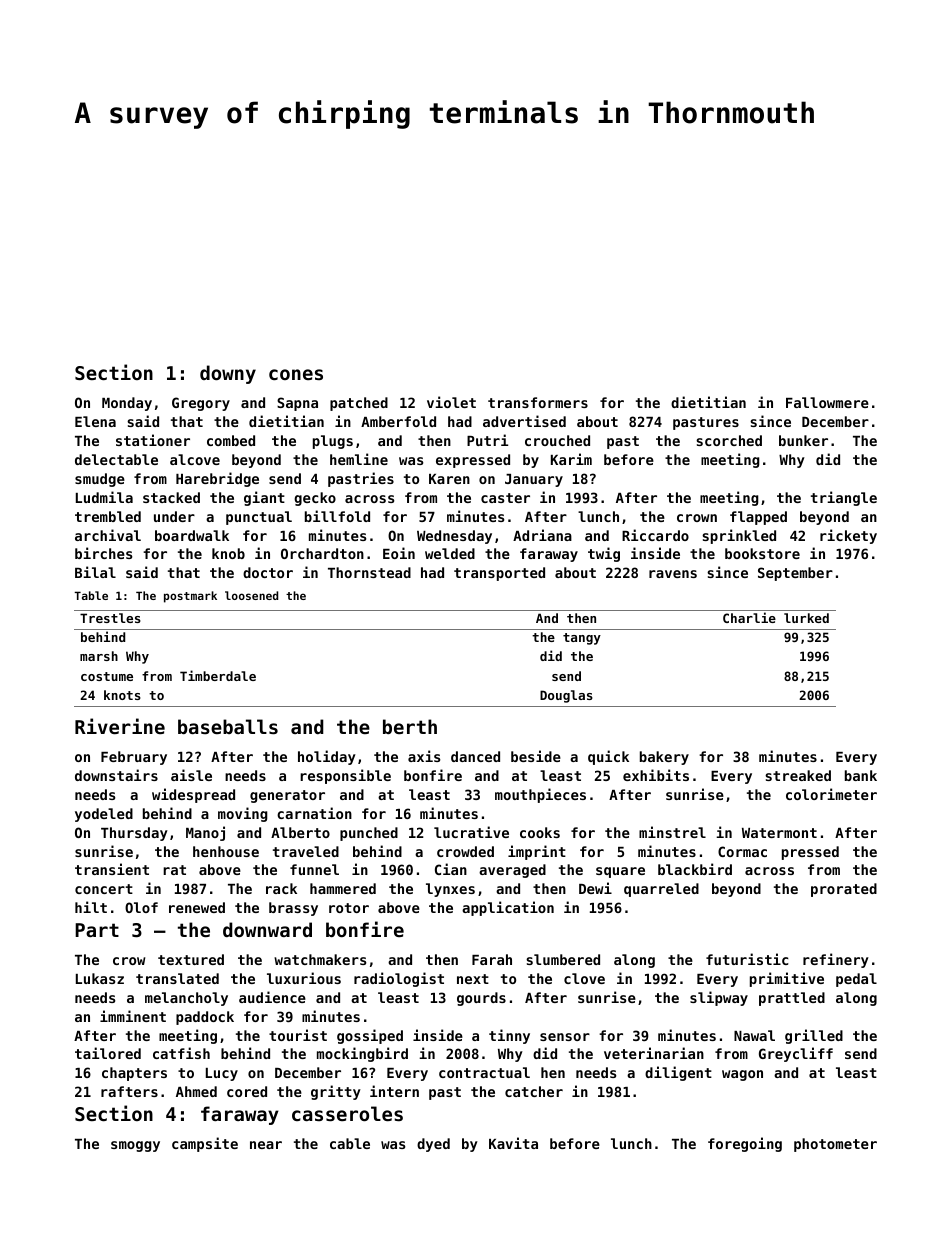 The height and width of the image is (1233, 952). What do you see at coordinates (231, 440) in the image?
I see `combed` at bounding box center [231, 440].
